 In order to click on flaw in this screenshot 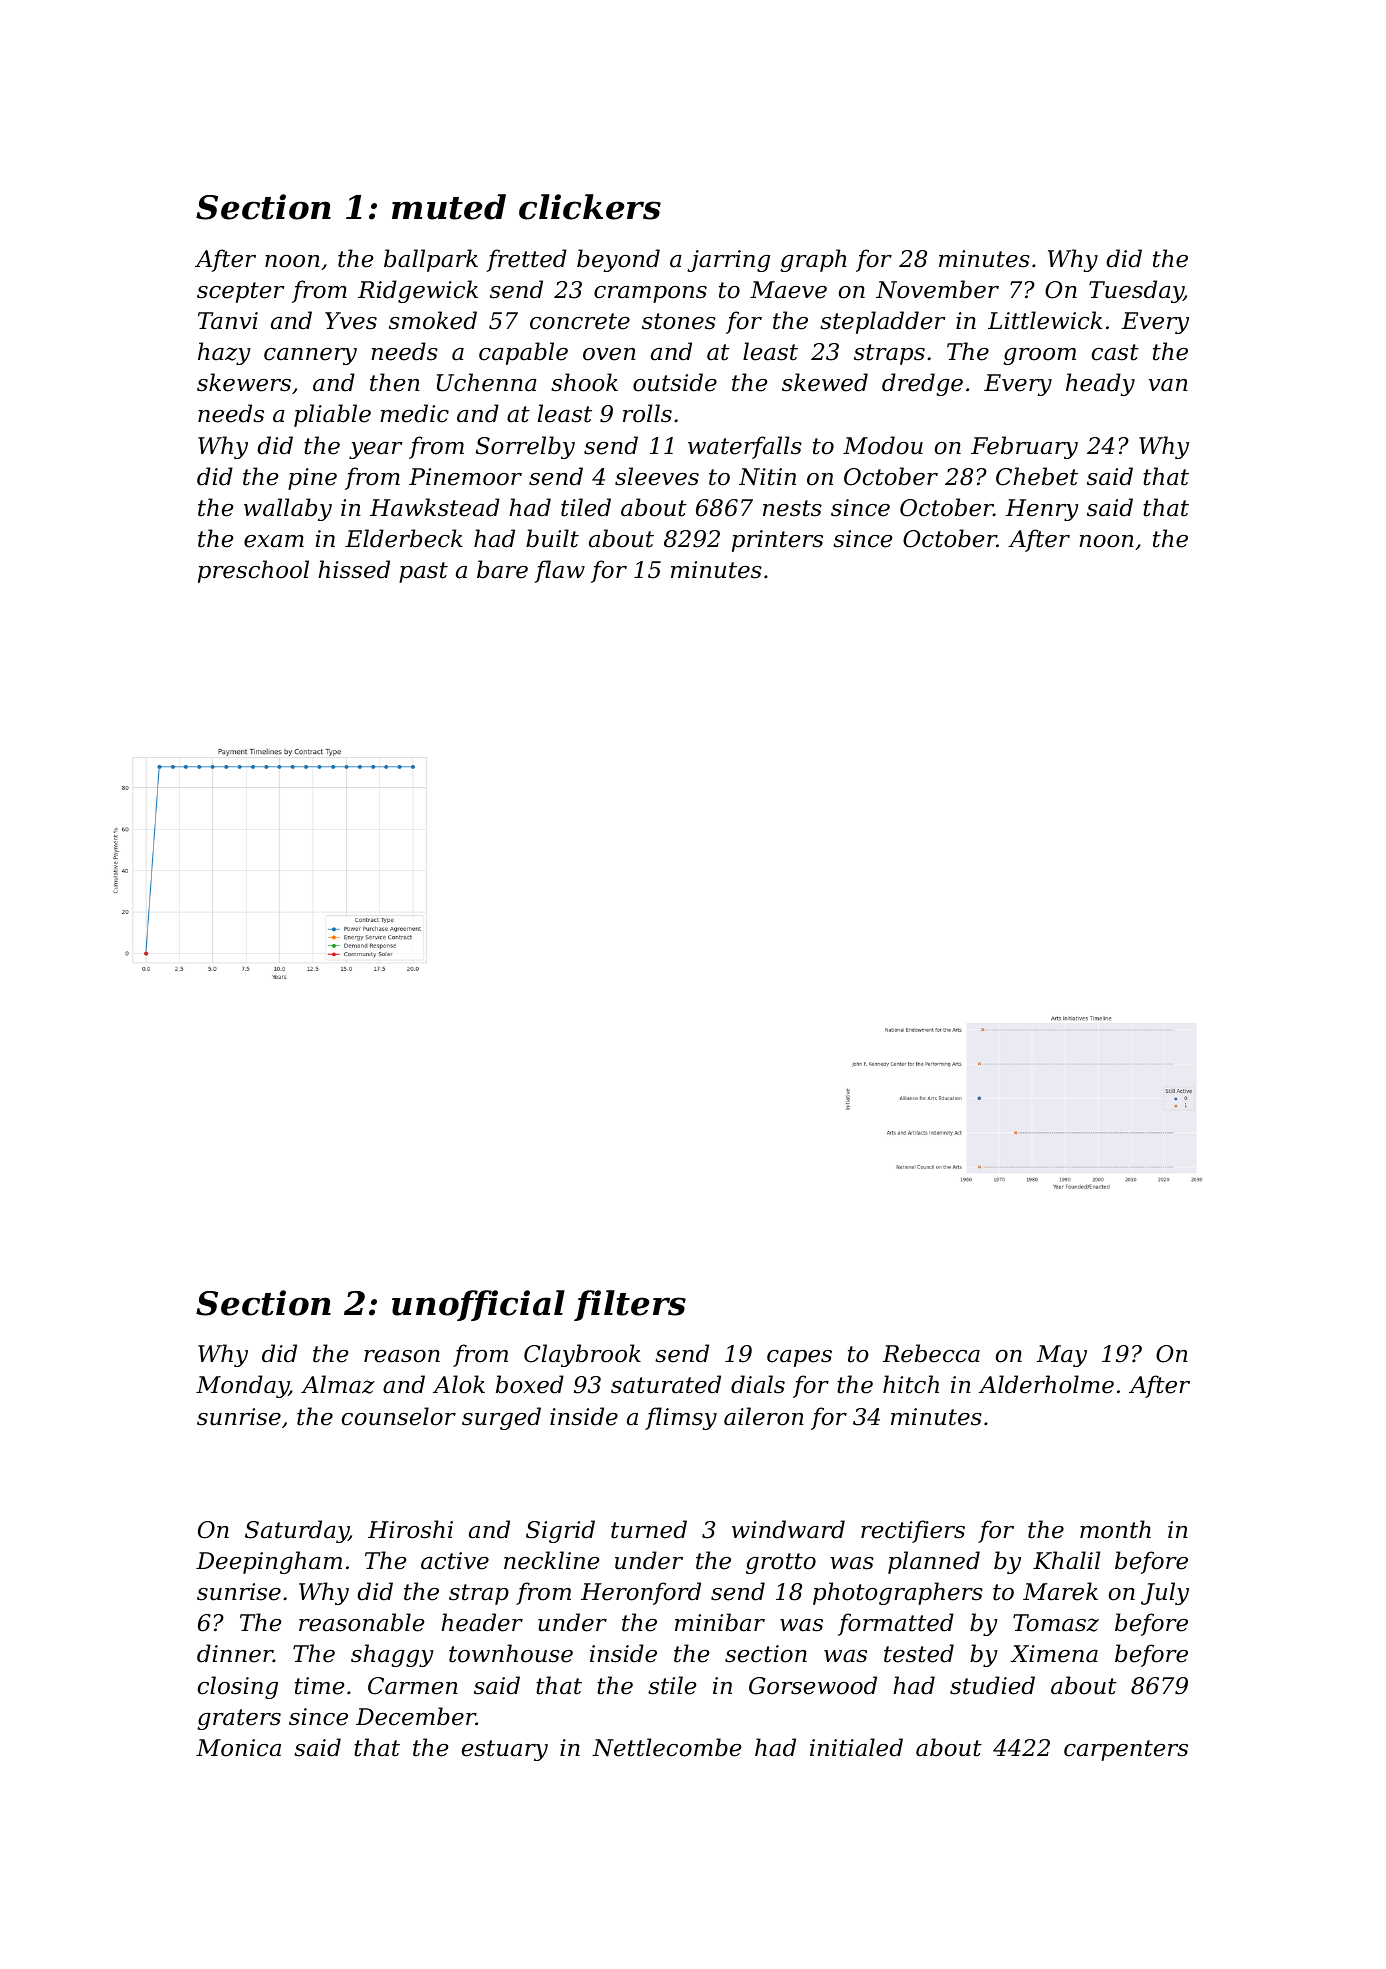, I will do `click(559, 571)`.
